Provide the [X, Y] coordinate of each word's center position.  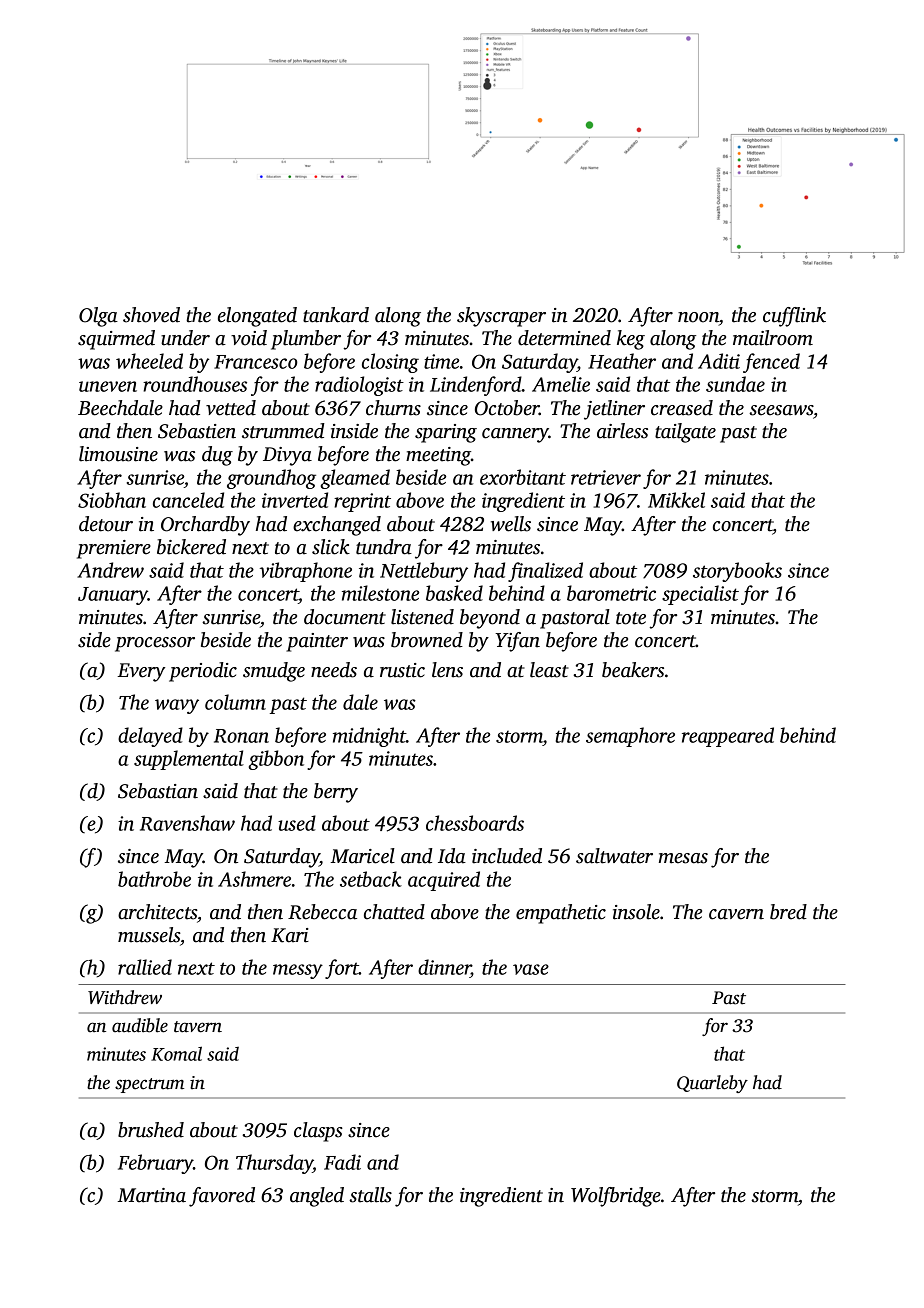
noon [698, 317]
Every [141, 672]
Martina [152, 1195]
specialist [700, 595]
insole [636, 912]
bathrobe [154, 879]
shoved [151, 315]
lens [447, 670]
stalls [370, 1195]
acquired [444, 881]
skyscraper [501, 317]
